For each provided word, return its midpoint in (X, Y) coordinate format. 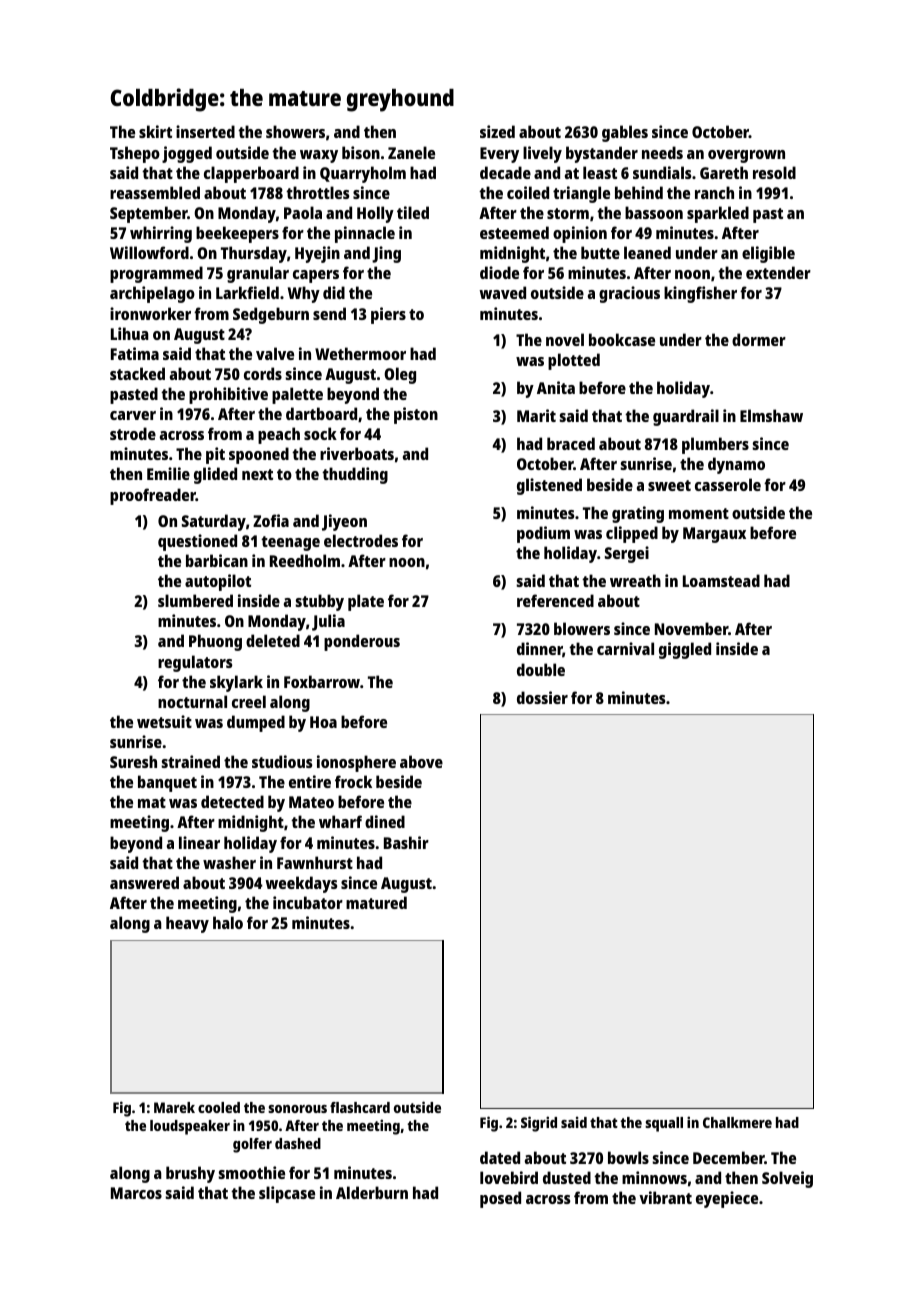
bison (361, 152)
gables (625, 133)
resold (774, 172)
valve (275, 353)
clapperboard (251, 174)
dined (385, 821)
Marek (174, 1107)
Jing (386, 254)
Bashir (406, 842)
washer (229, 862)
